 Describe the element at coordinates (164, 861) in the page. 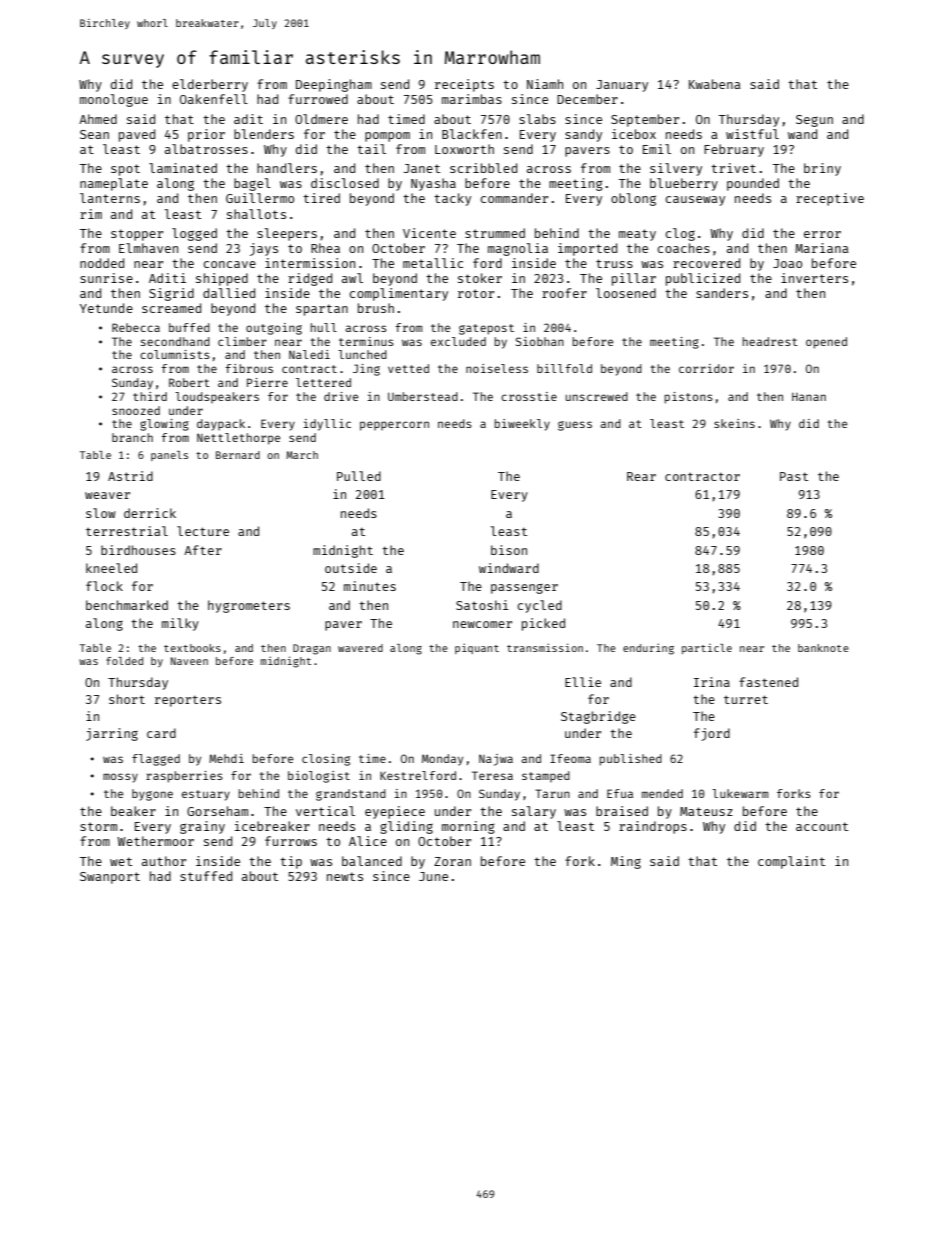

I see `author` at that location.
